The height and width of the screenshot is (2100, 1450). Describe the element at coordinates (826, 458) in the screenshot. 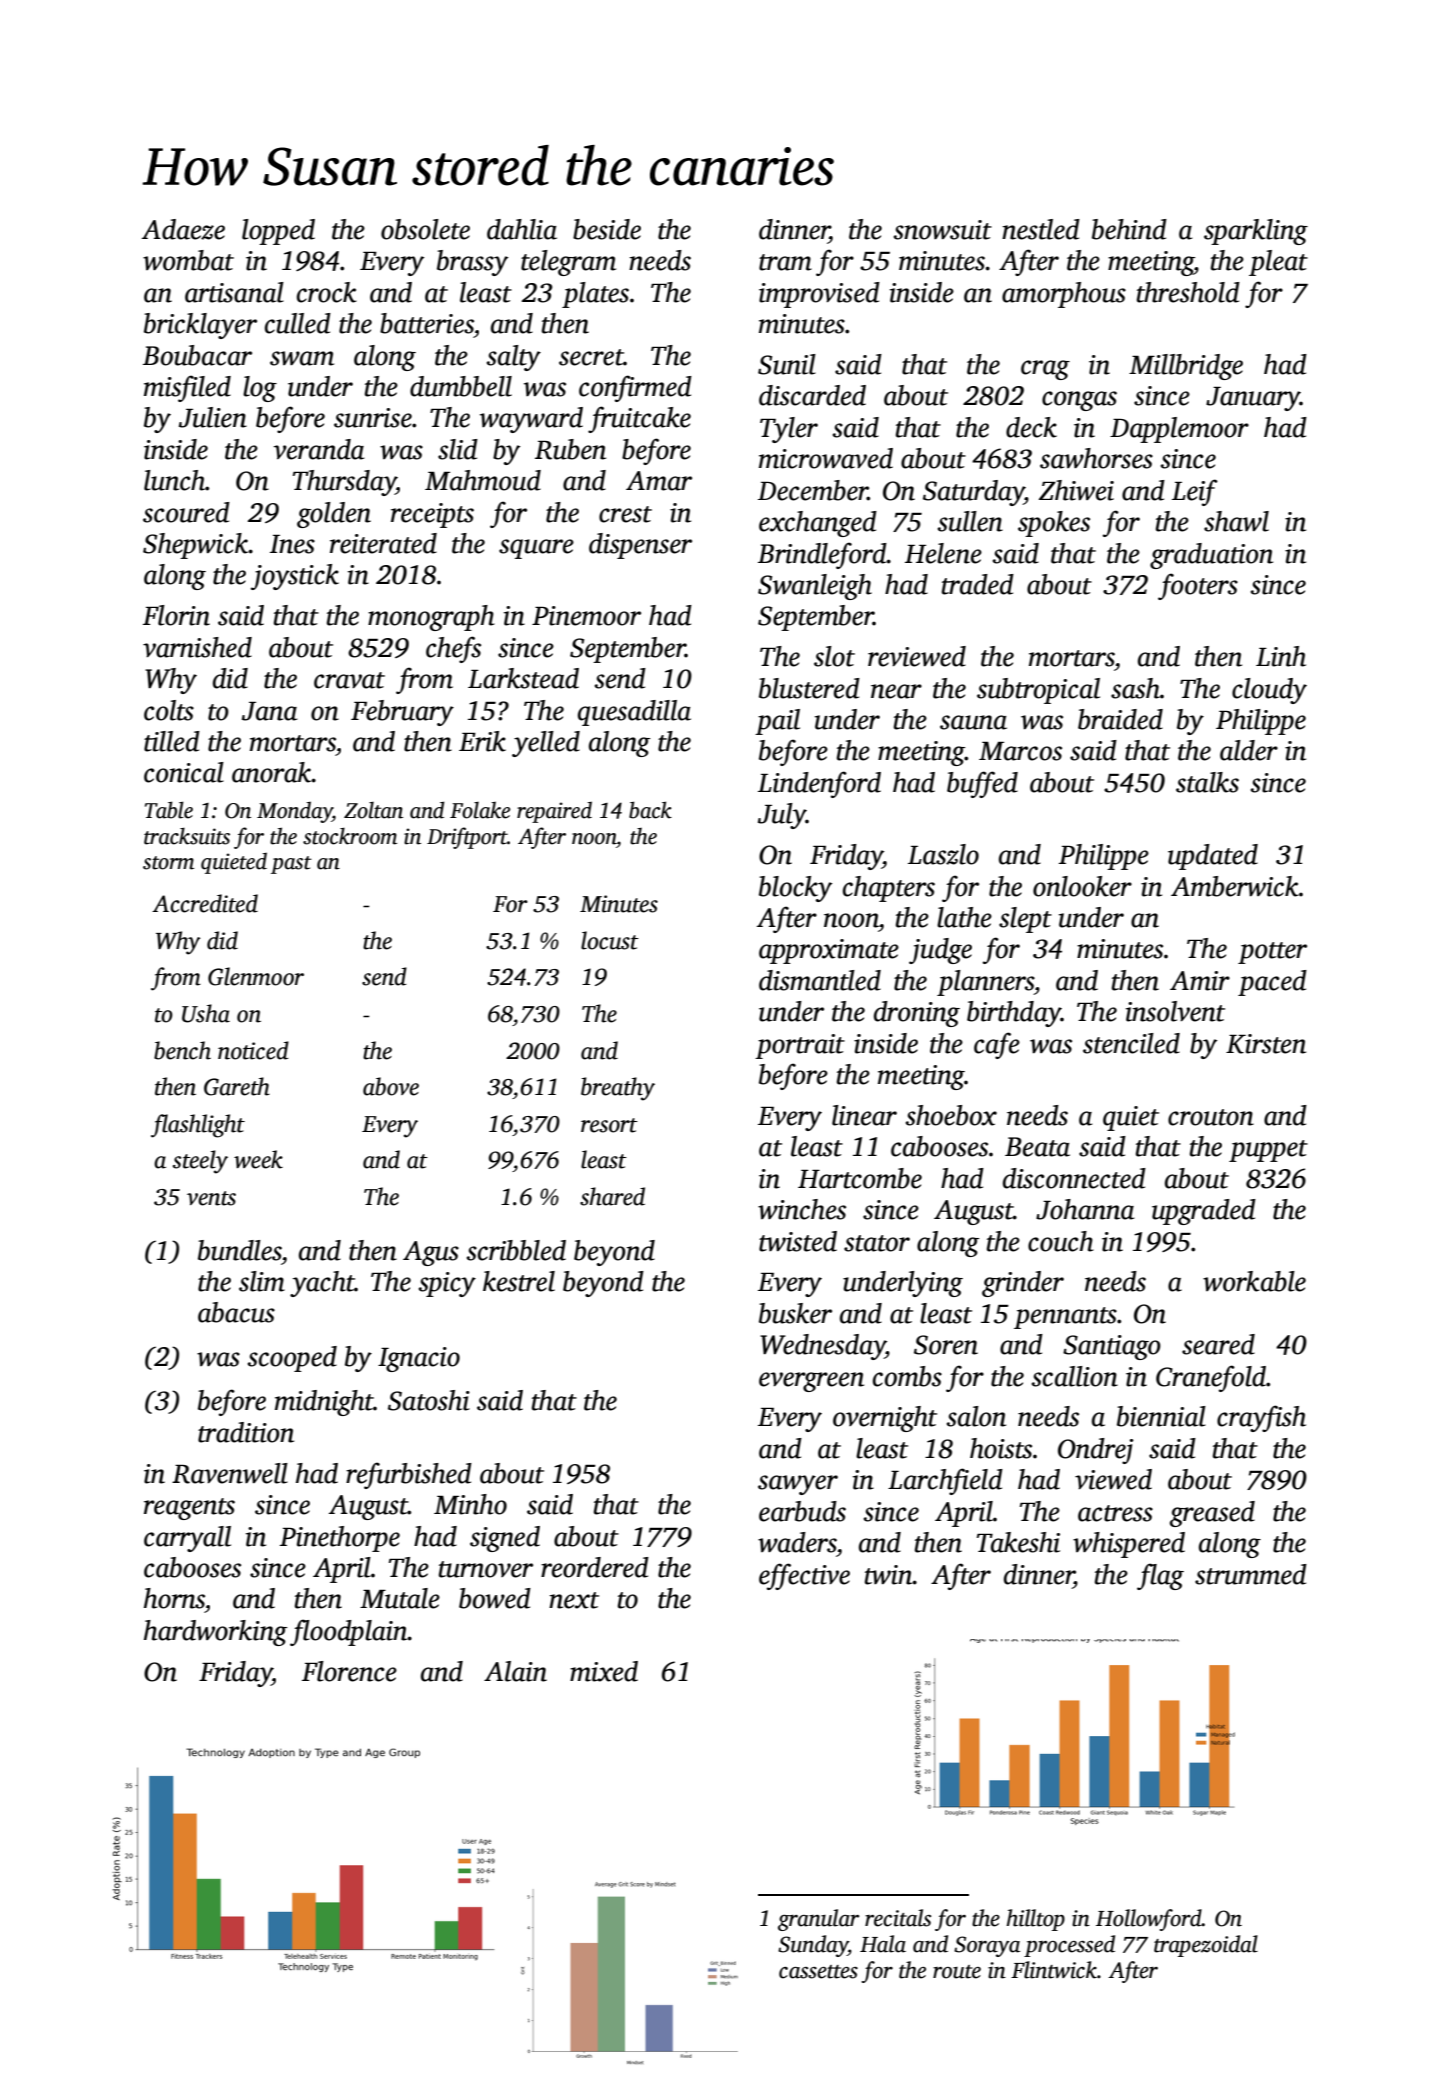

I see `microwaved` at that location.
